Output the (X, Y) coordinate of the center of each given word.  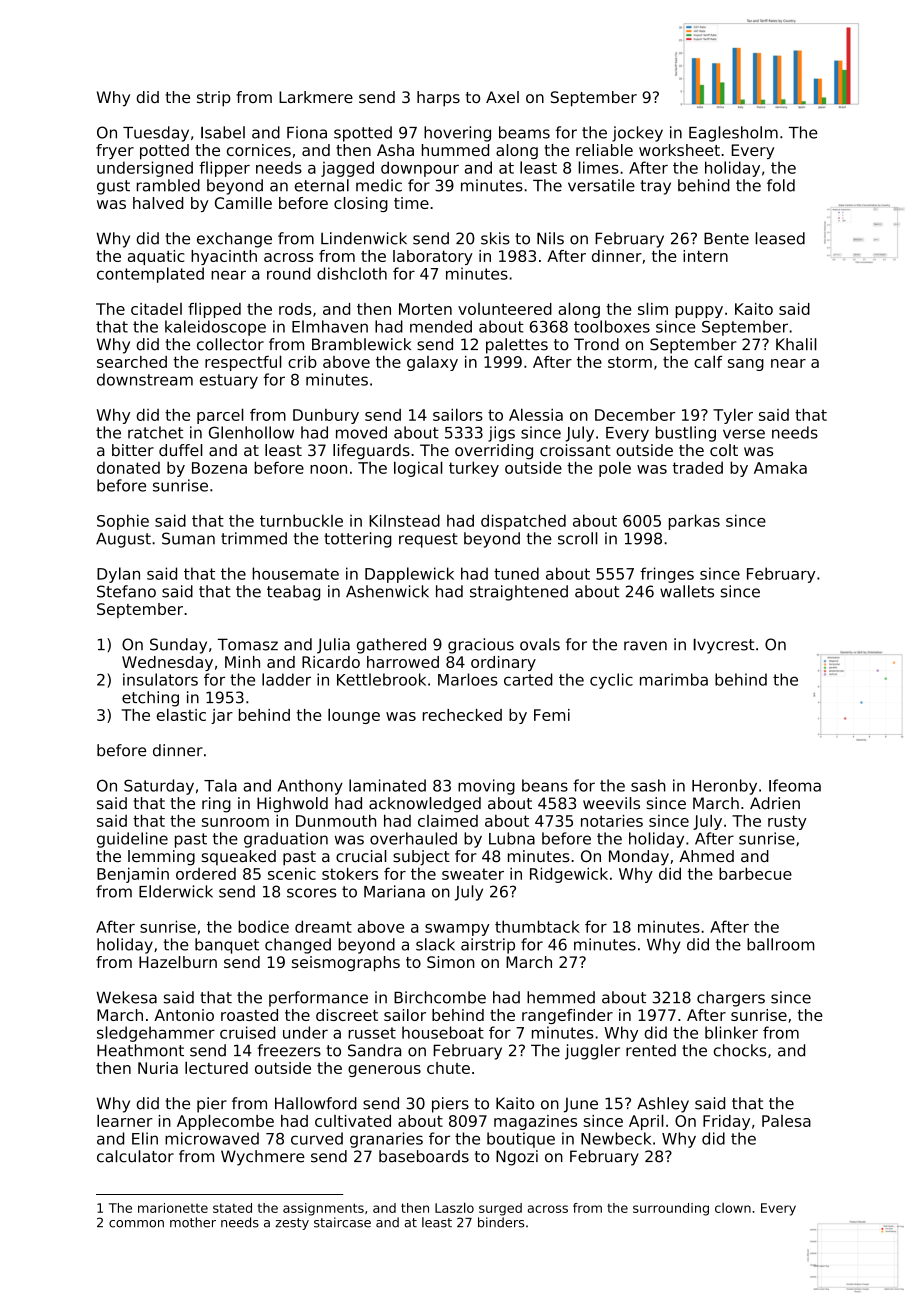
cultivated (353, 1121)
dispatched (523, 522)
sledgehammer (156, 1034)
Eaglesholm (733, 134)
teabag (293, 593)
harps (438, 99)
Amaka (780, 467)
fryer (115, 151)
